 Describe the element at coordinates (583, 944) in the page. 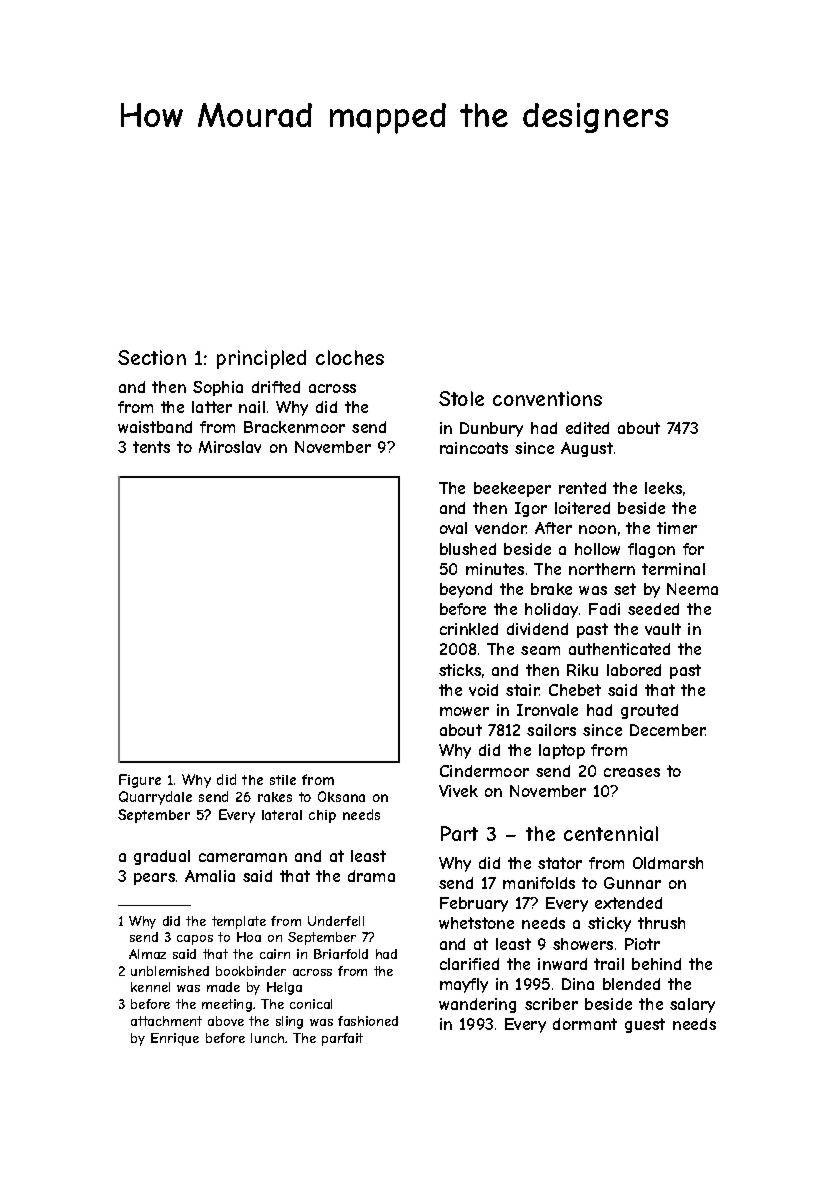

I see `showers` at that location.
